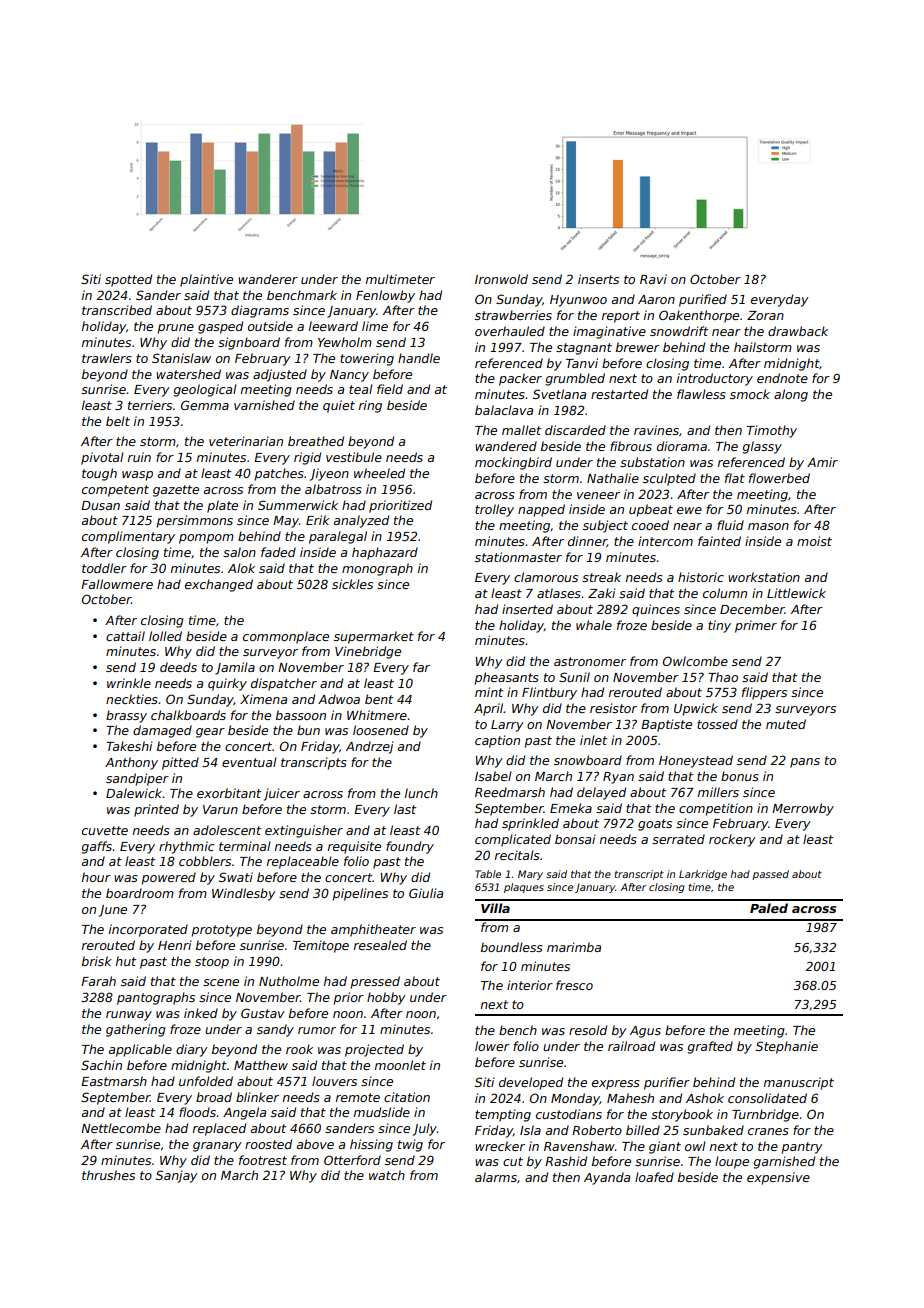  I want to click on passed, so click(770, 875).
